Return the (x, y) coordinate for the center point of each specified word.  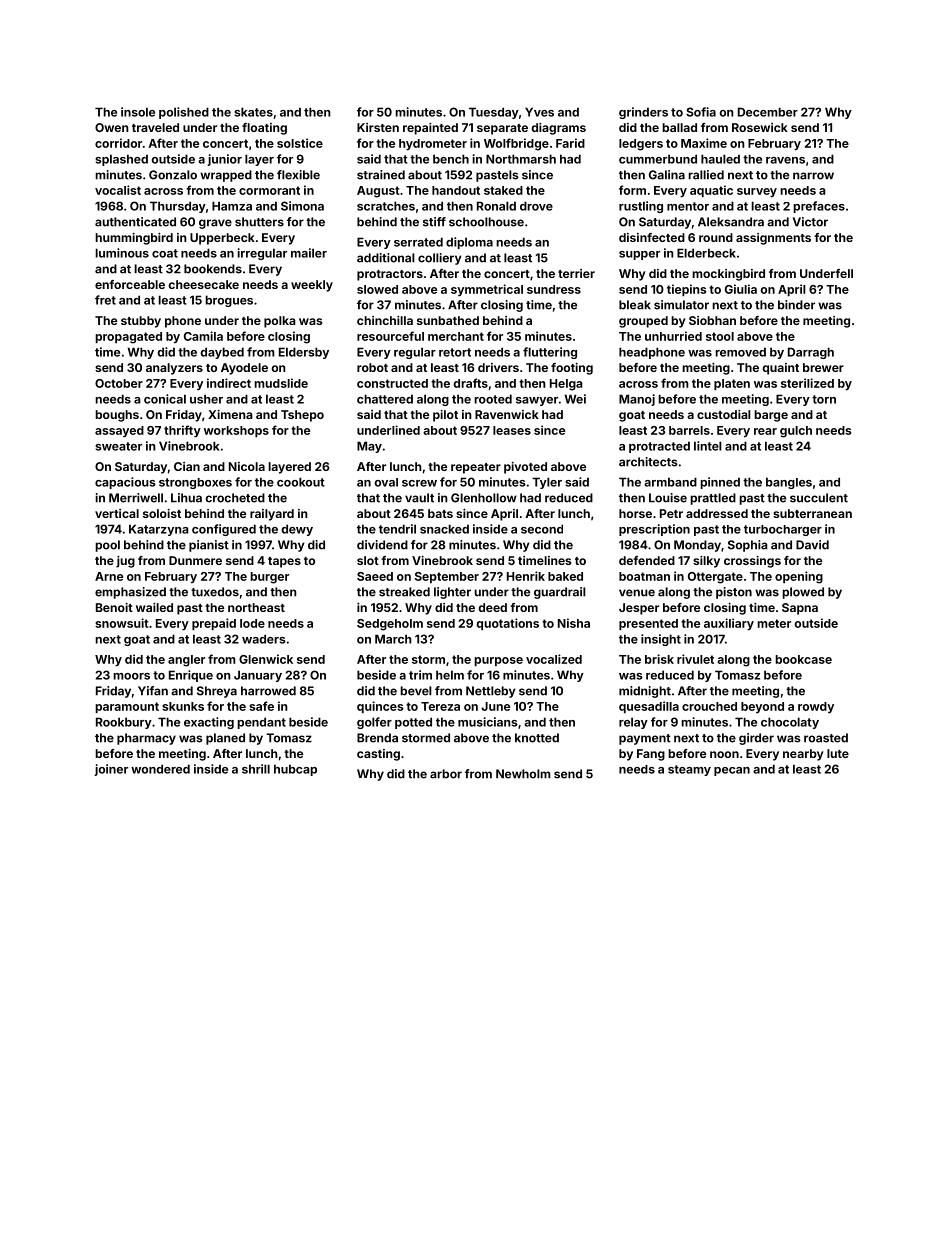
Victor (810, 222)
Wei (575, 399)
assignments (773, 239)
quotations (507, 624)
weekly (312, 286)
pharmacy (146, 739)
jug (125, 562)
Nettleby (491, 692)
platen (732, 384)
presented (648, 624)
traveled (155, 127)
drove (536, 206)
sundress (554, 289)
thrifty (182, 431)
